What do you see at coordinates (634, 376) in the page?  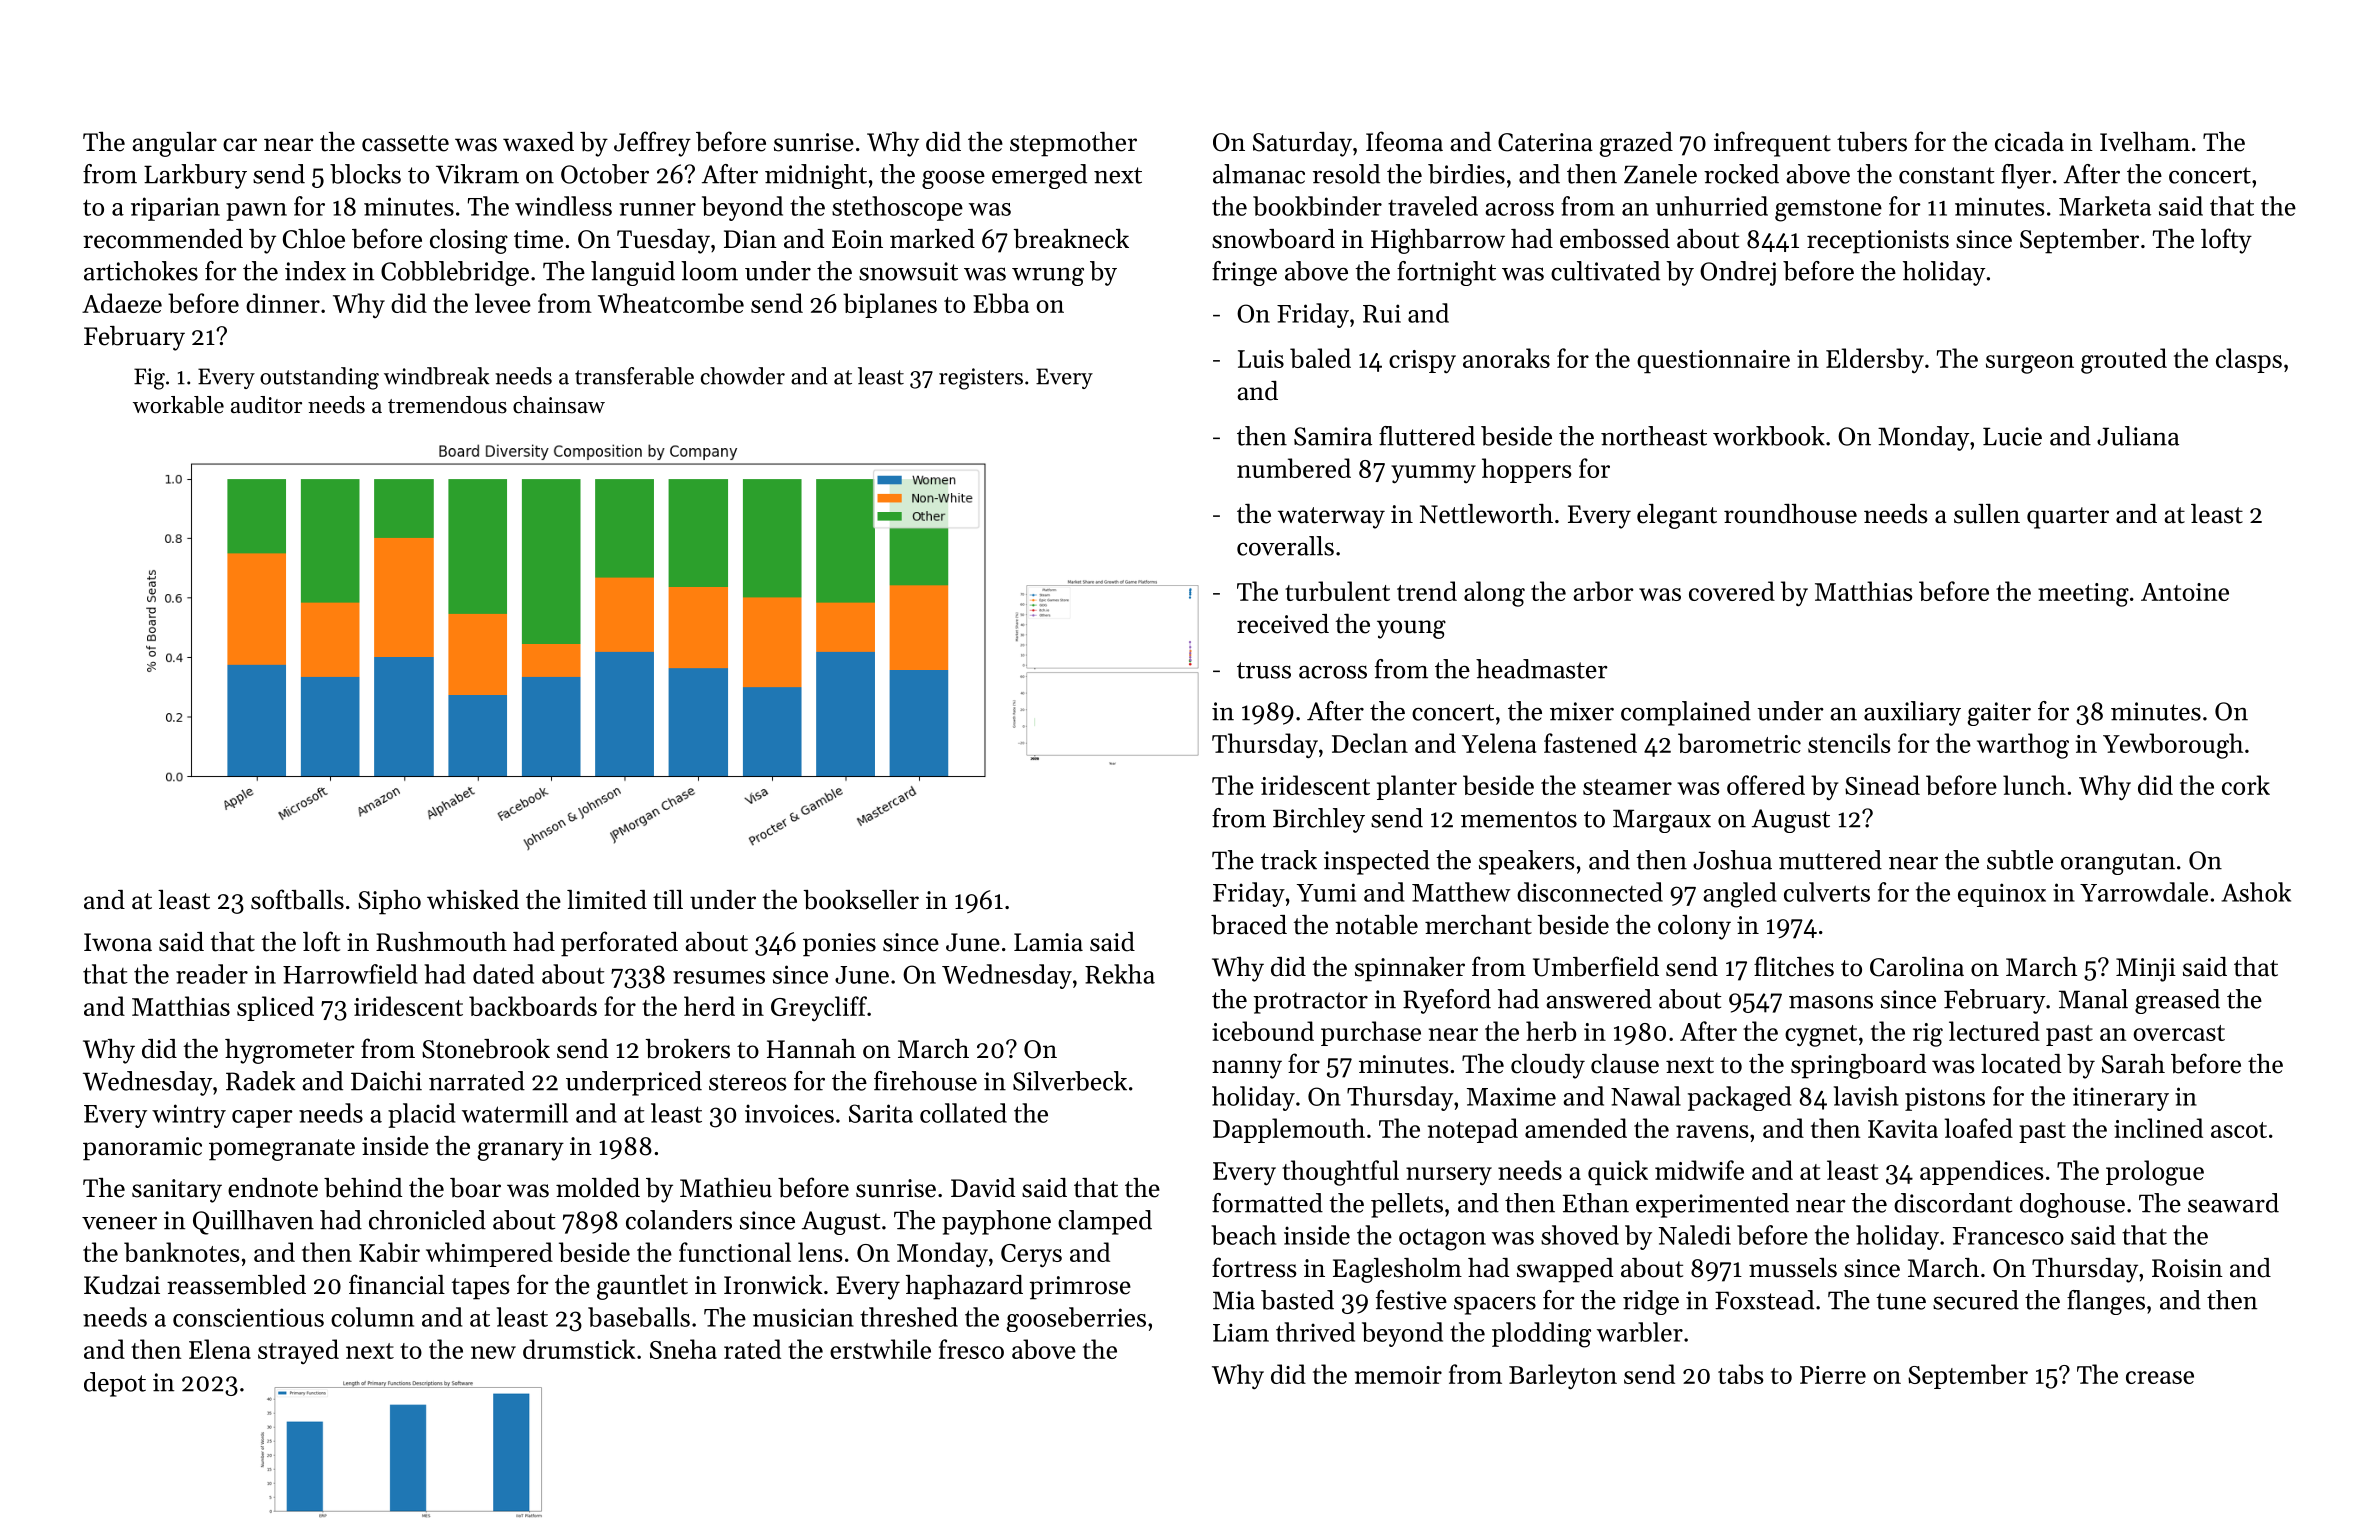 I see `transferable` at bounding box center [634, 376].
